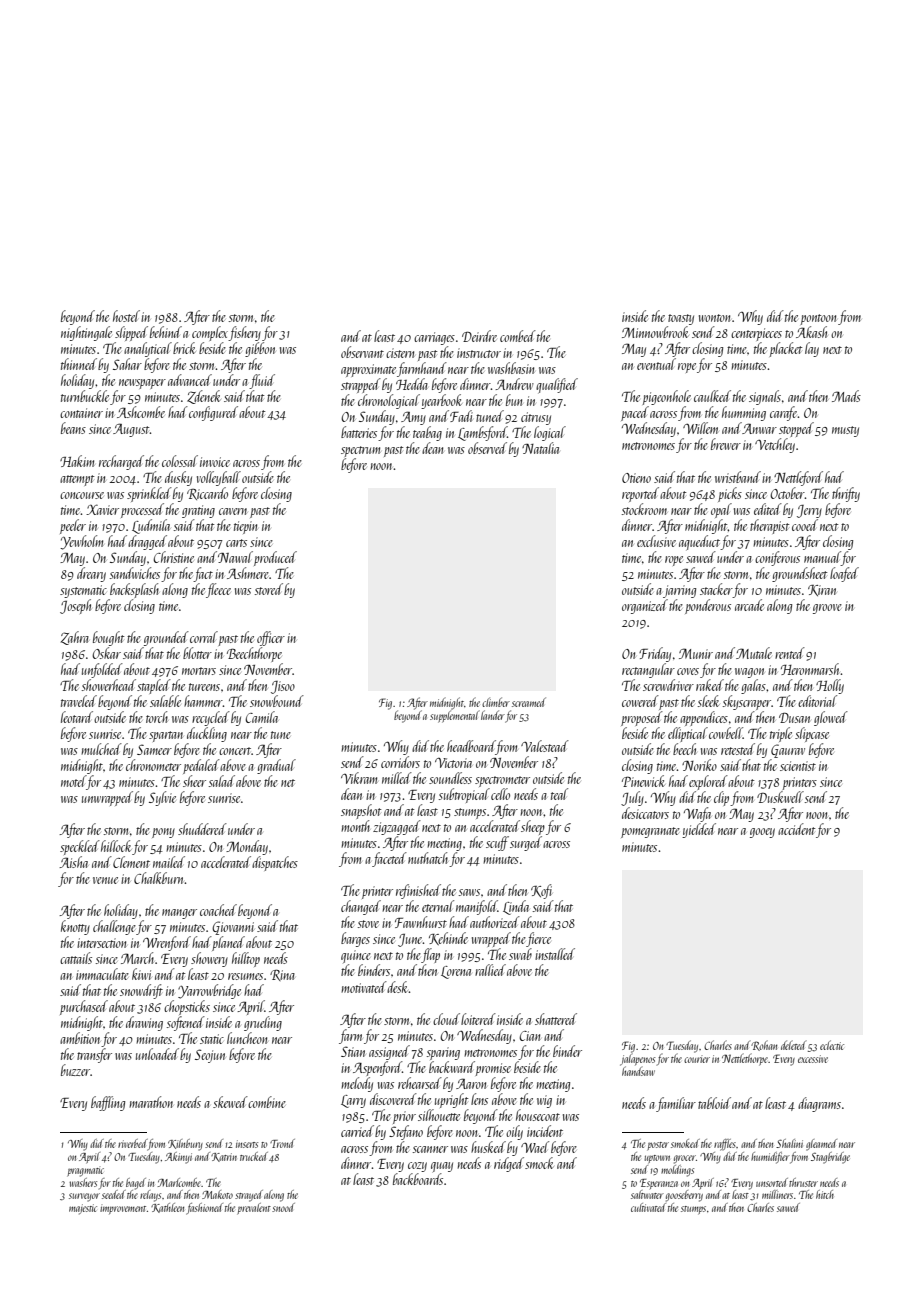  What do you see at coordinates (479, 336) in the screenshot?
I see `Deirdre` at bounding box center [479, 336].
